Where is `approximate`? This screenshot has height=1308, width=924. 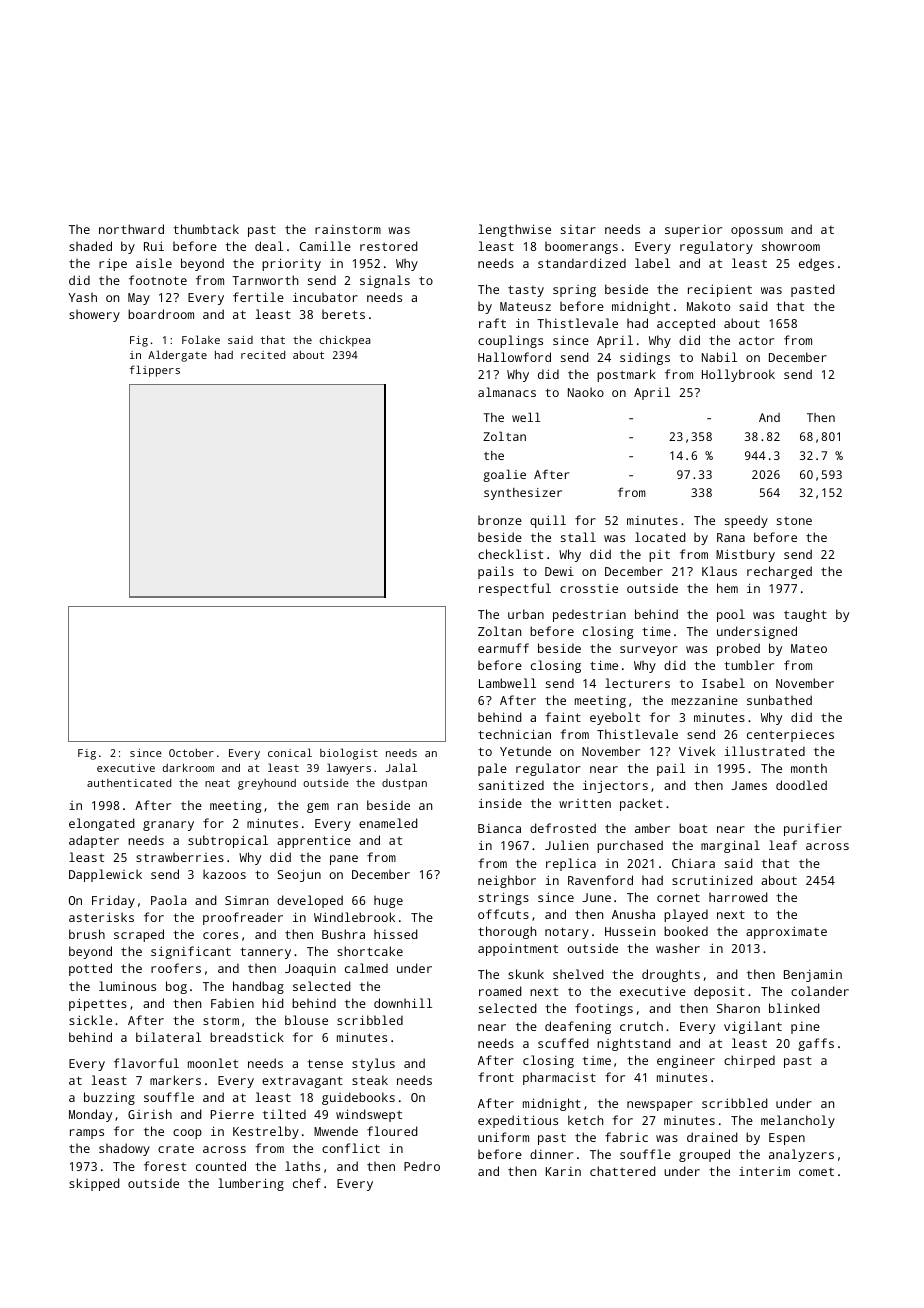 approximate is located at coordinates (786, 932).
